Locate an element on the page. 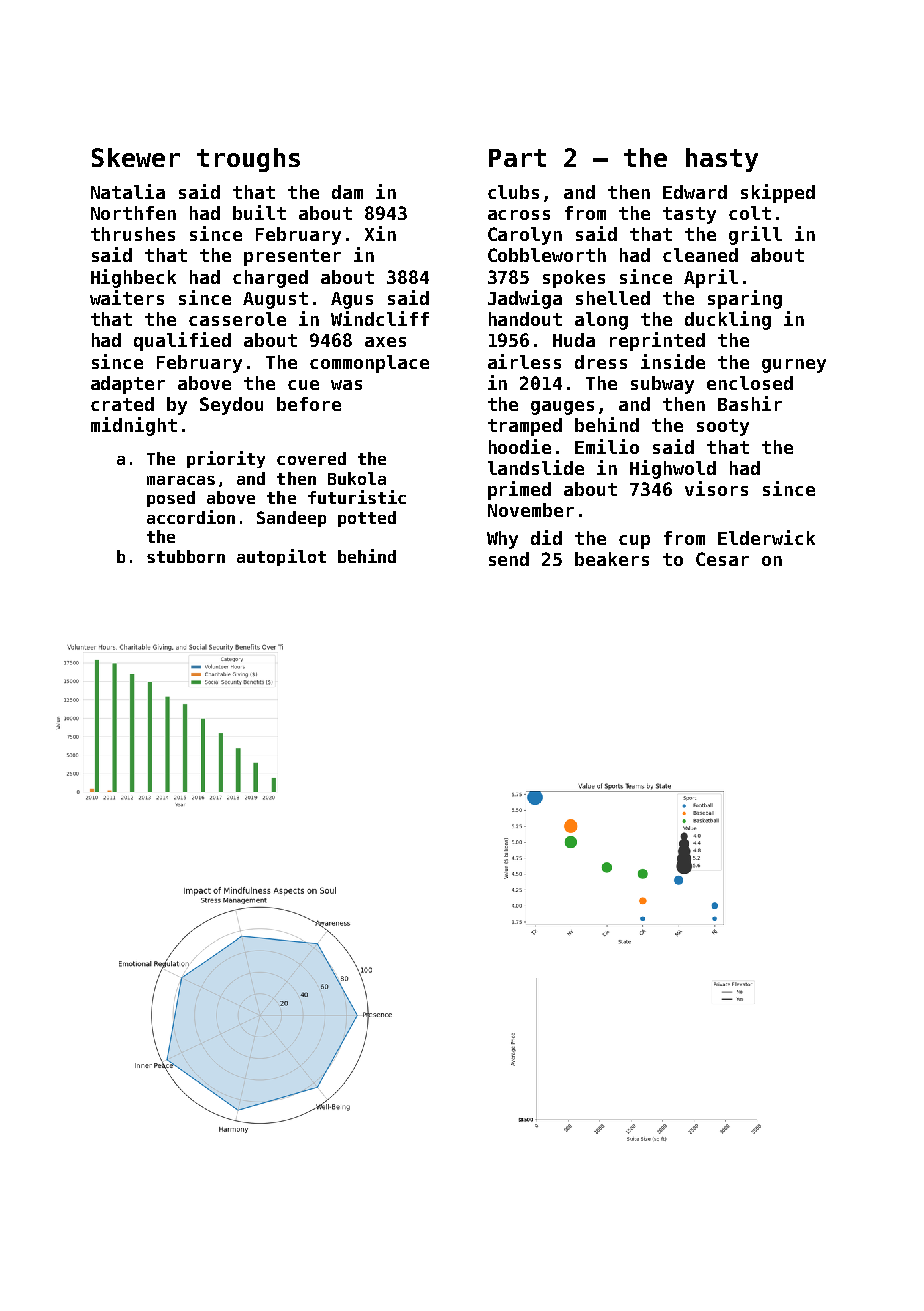 The image size is (924, 1311). Part is located at coordinates (517, 158).
